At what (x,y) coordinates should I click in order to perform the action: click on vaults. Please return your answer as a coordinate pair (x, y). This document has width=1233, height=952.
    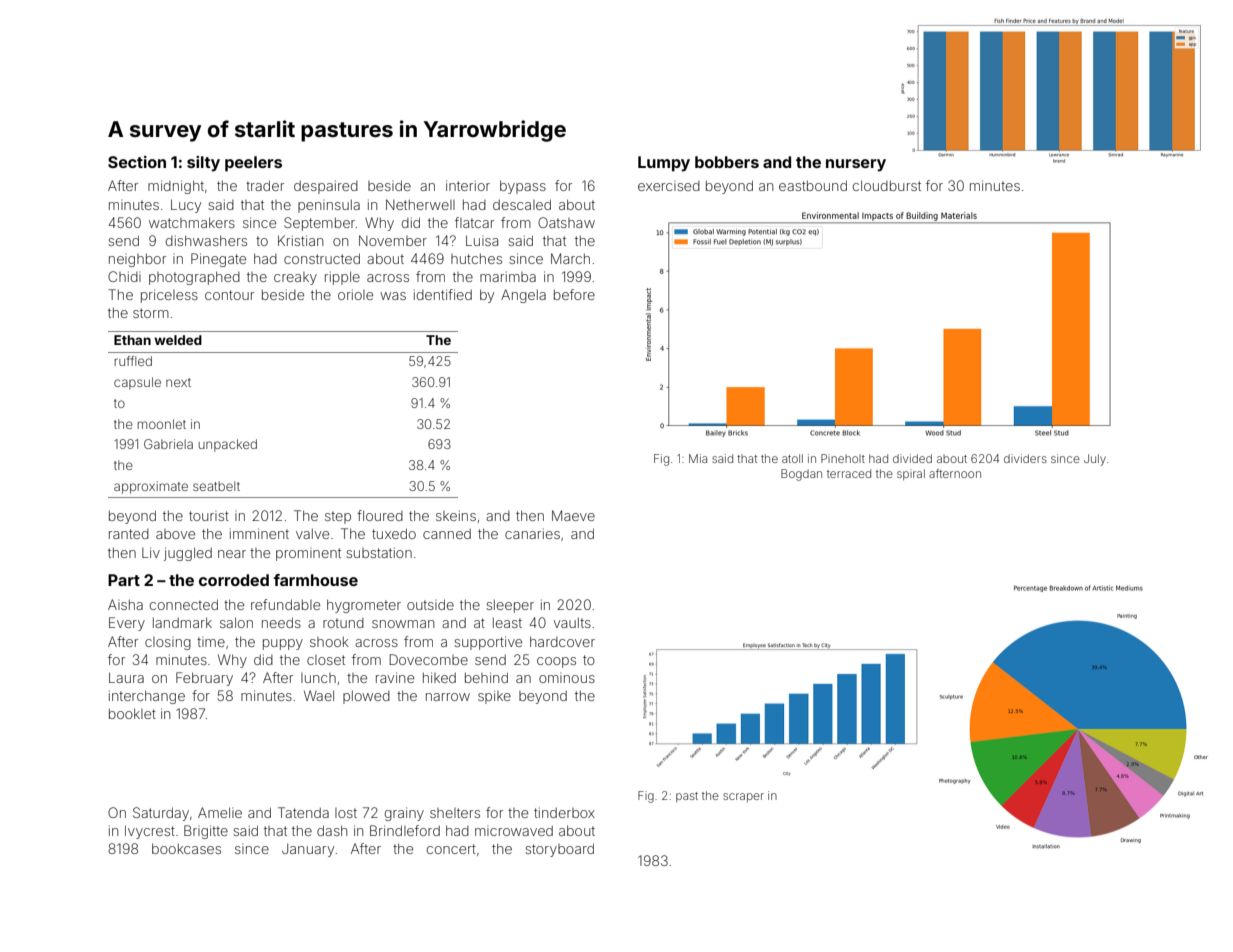
    Looking at the image, I should click on (572, 622).
